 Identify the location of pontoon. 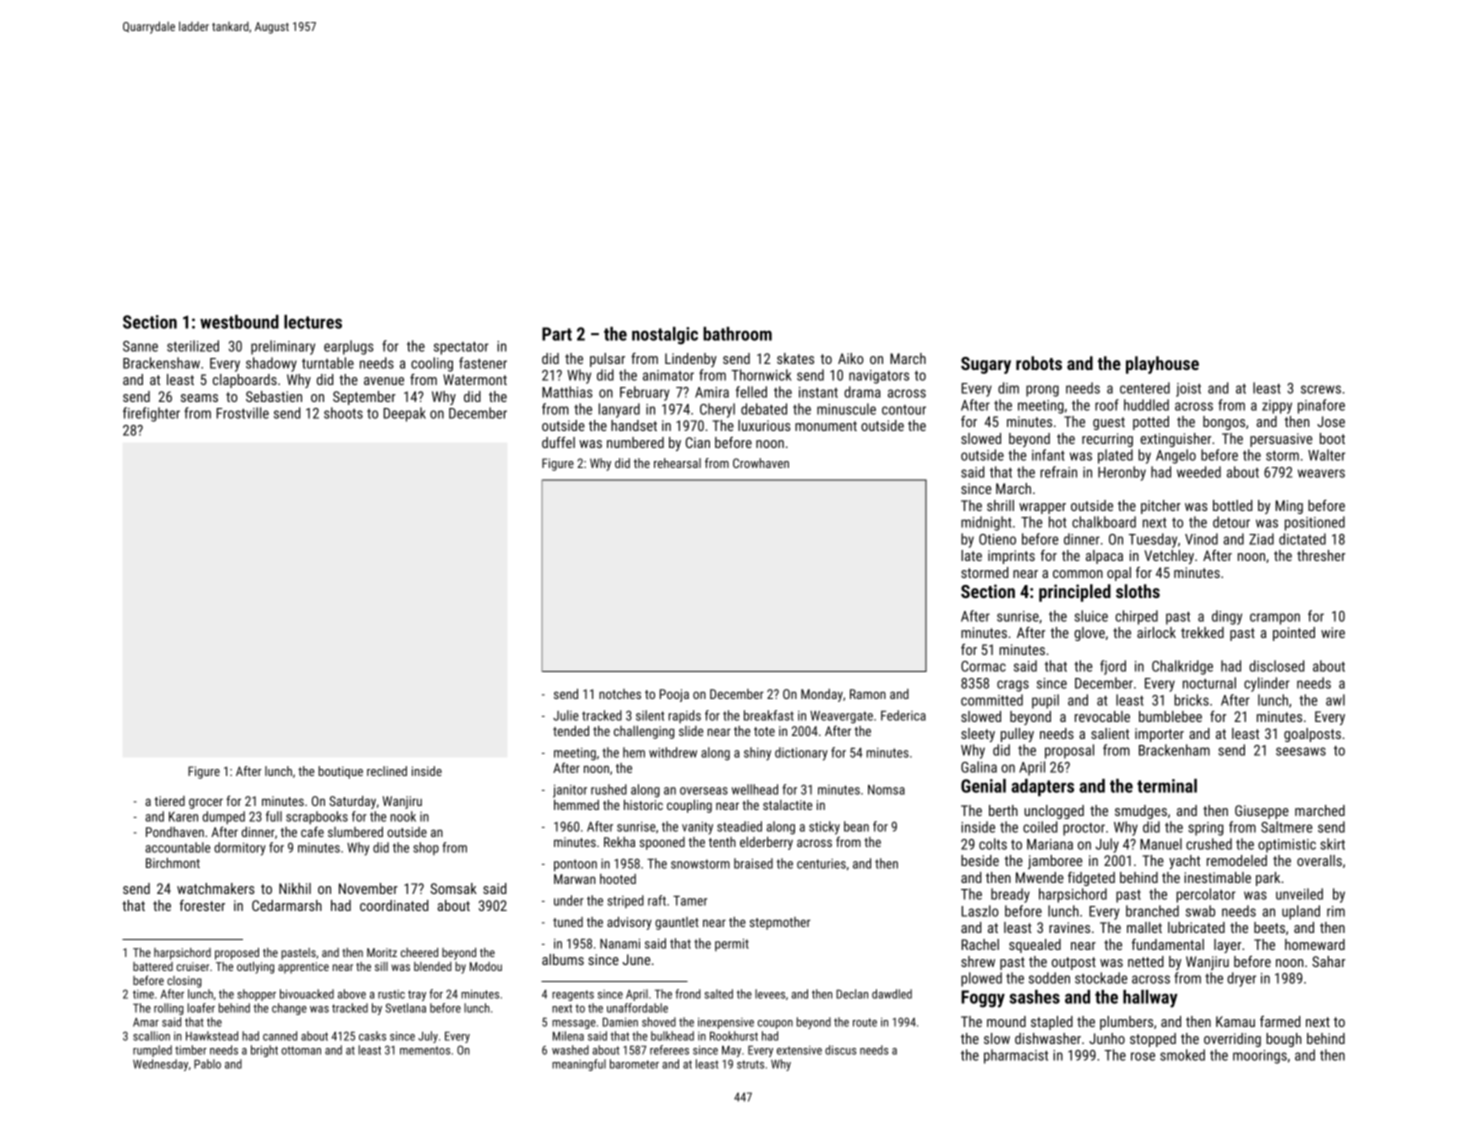
(575, 865).
